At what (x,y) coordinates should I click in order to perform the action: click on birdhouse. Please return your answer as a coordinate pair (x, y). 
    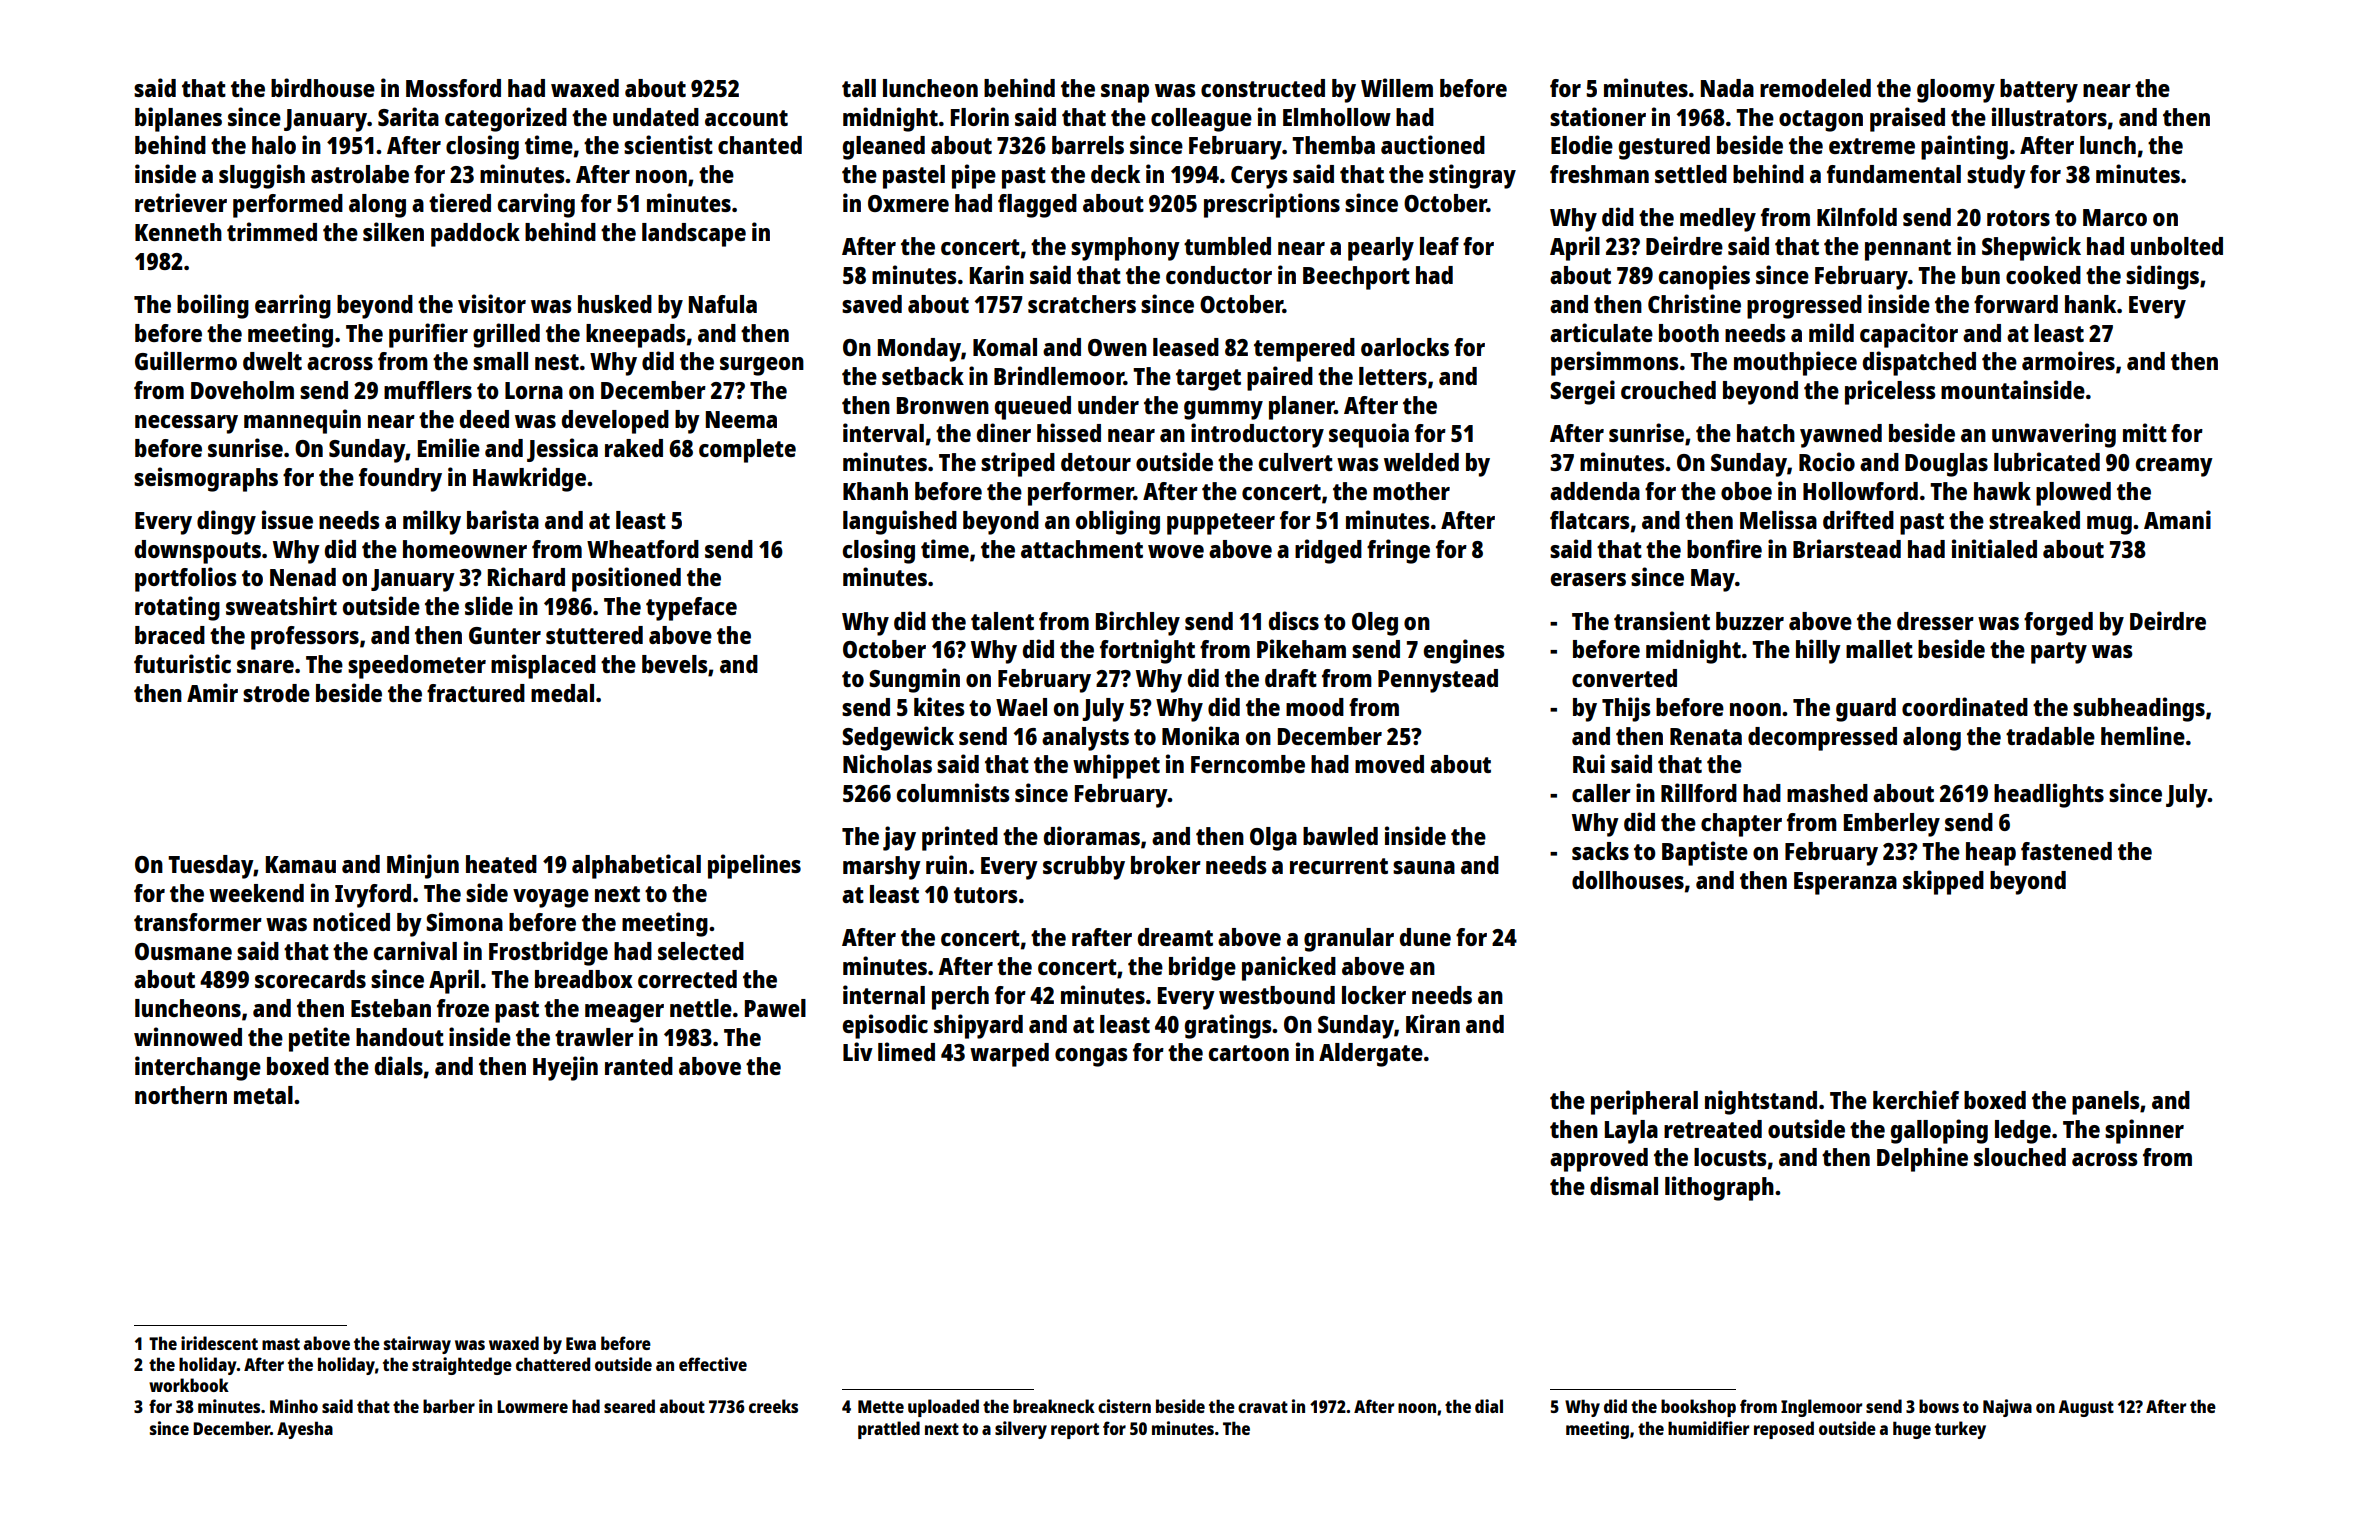
    Looking at the image, I should click on (323, 87).
